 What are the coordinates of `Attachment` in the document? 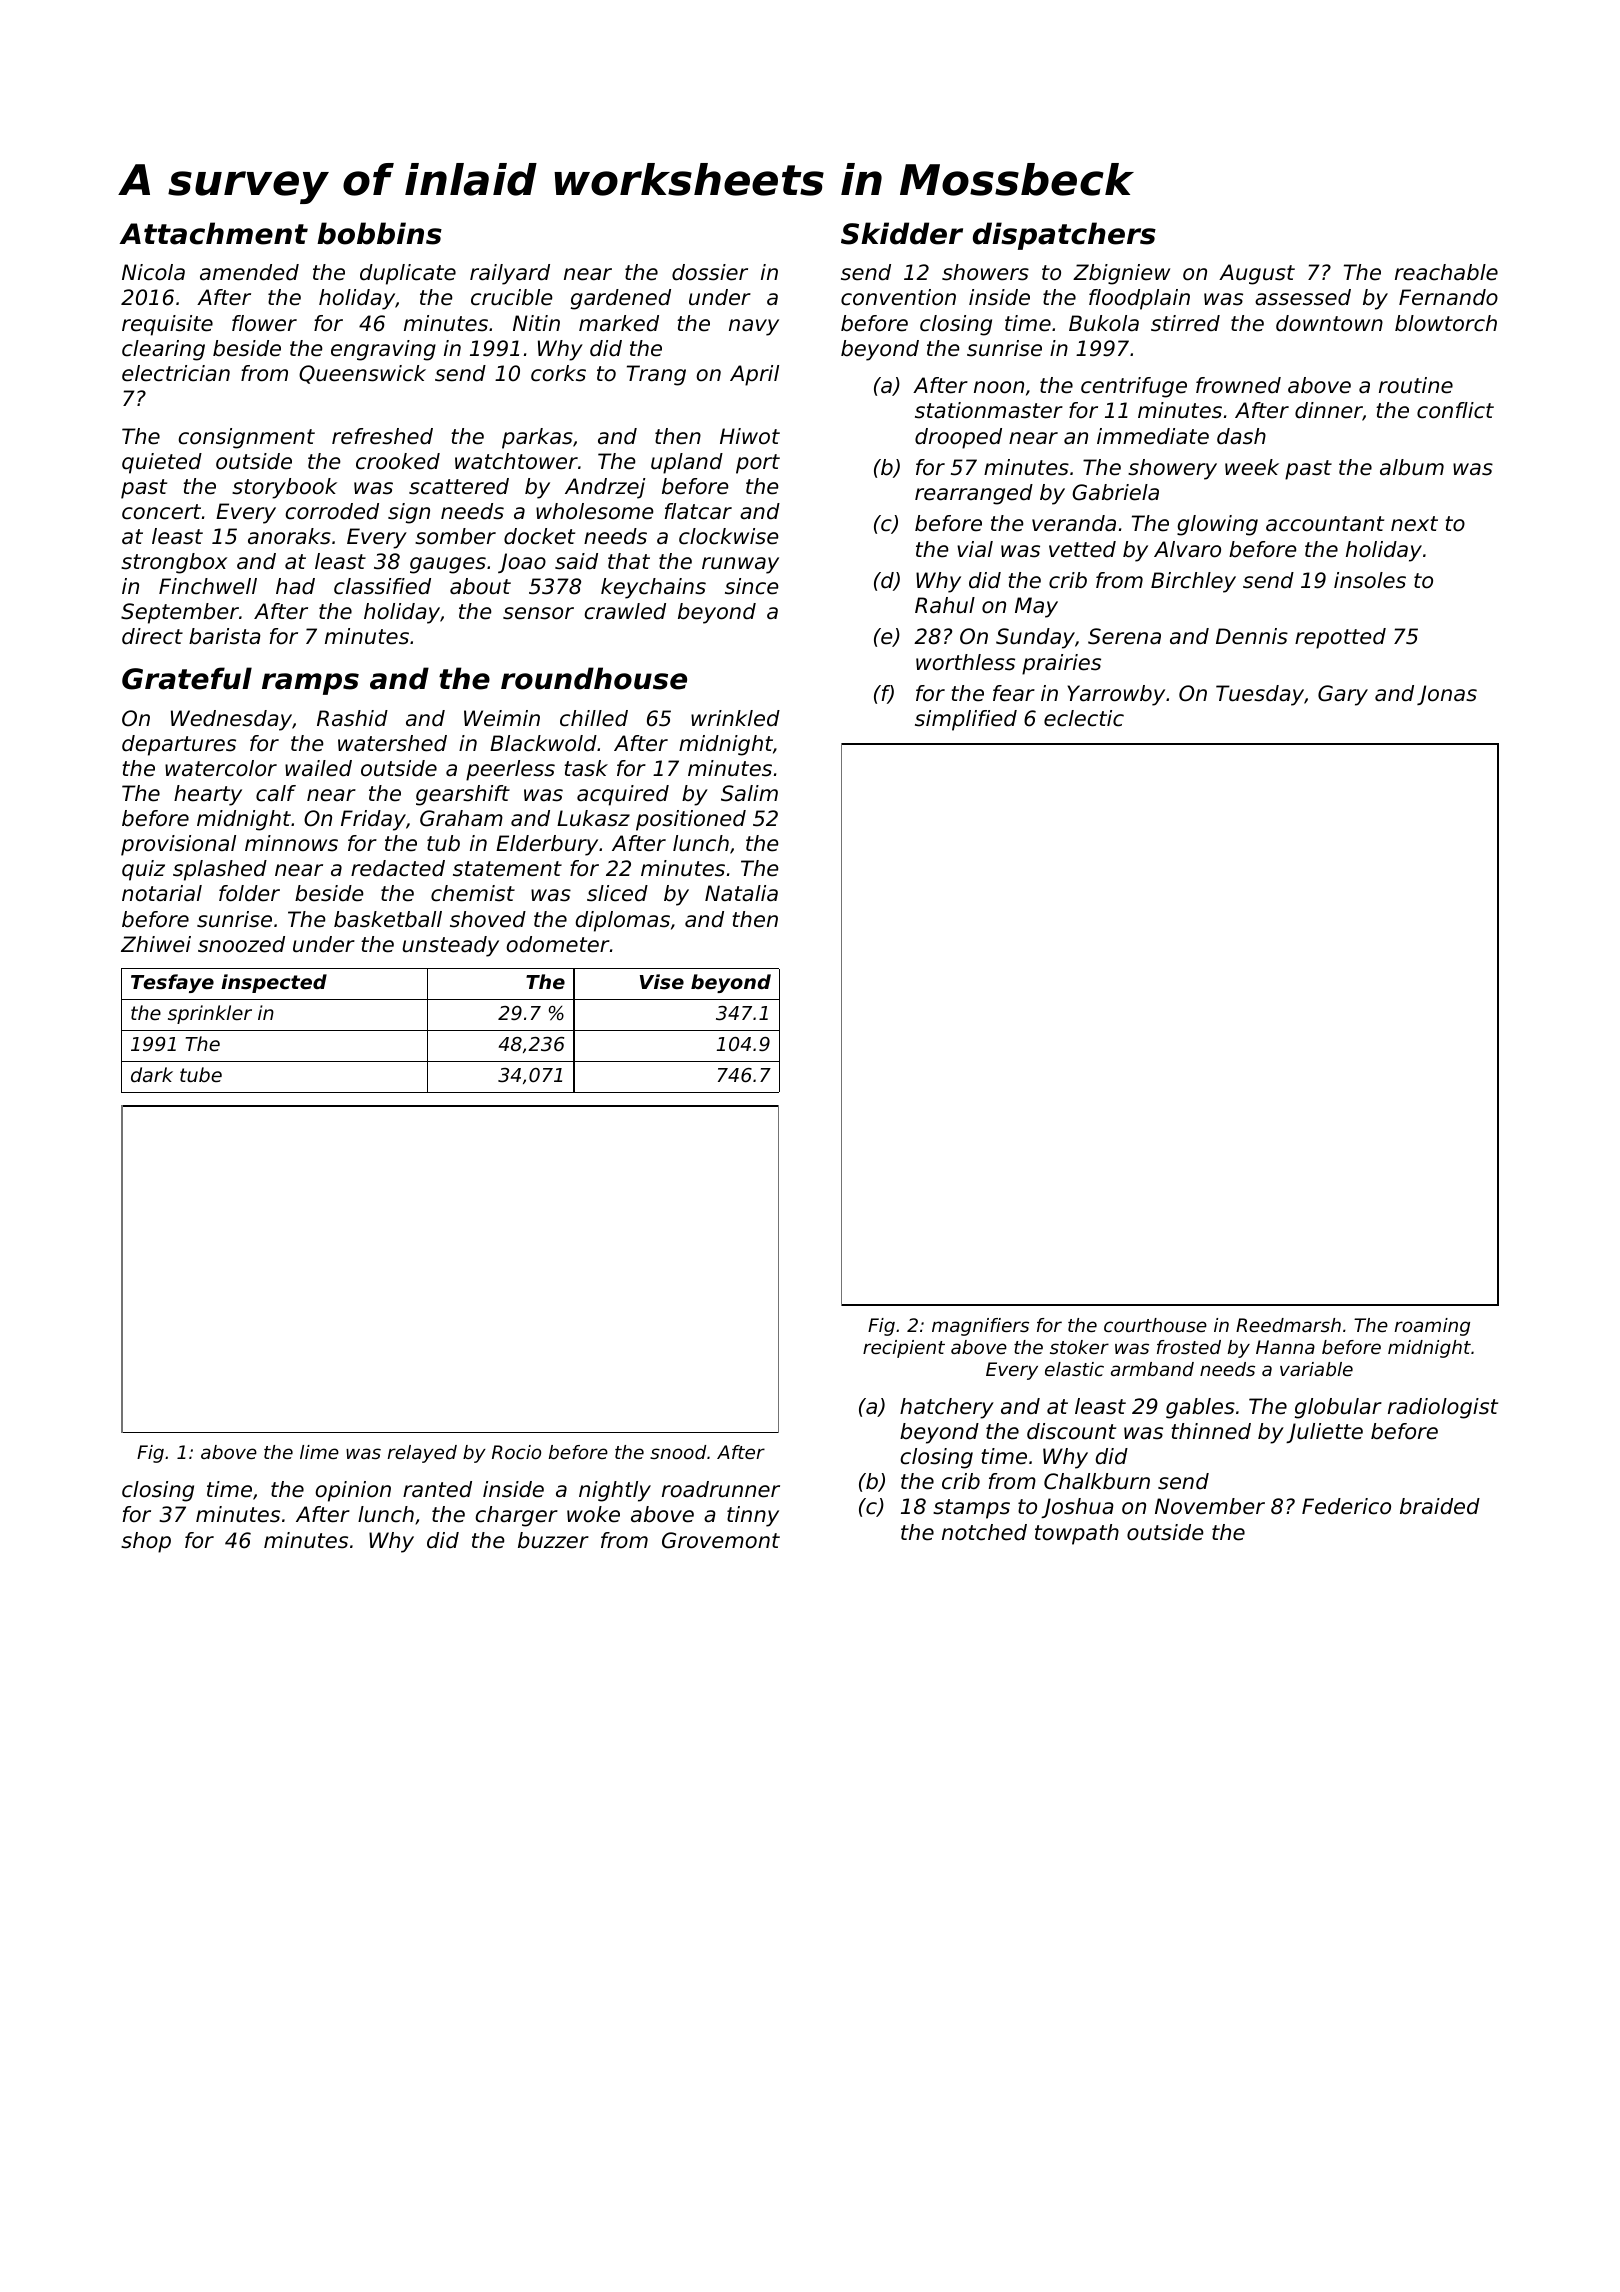 It's located at (213, 233).
